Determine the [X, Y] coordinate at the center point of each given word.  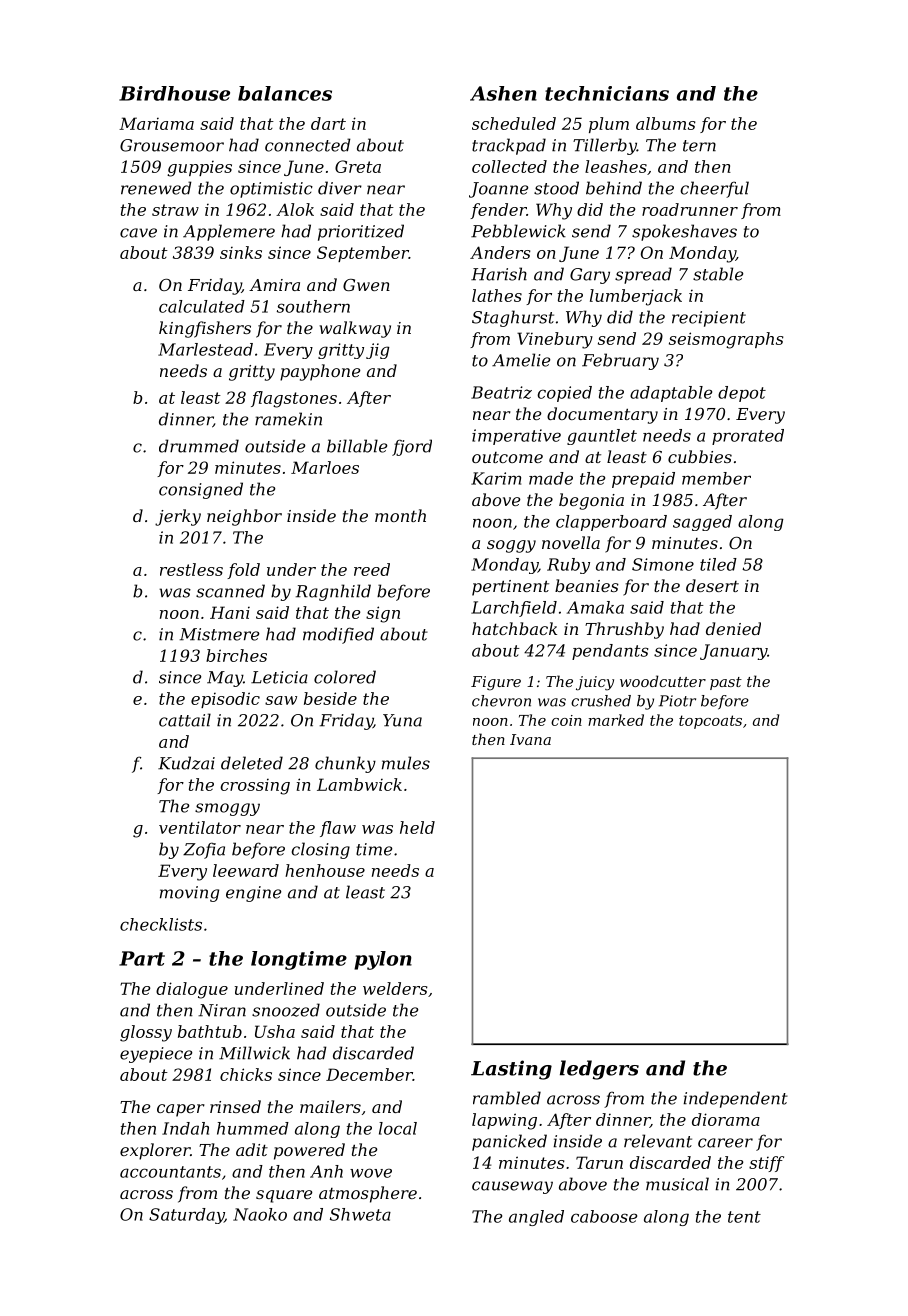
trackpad [509, 146]
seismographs [726, 340]
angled [536, 1218]
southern [313, 306]
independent [735, 1099]
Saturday [186, 1216]
